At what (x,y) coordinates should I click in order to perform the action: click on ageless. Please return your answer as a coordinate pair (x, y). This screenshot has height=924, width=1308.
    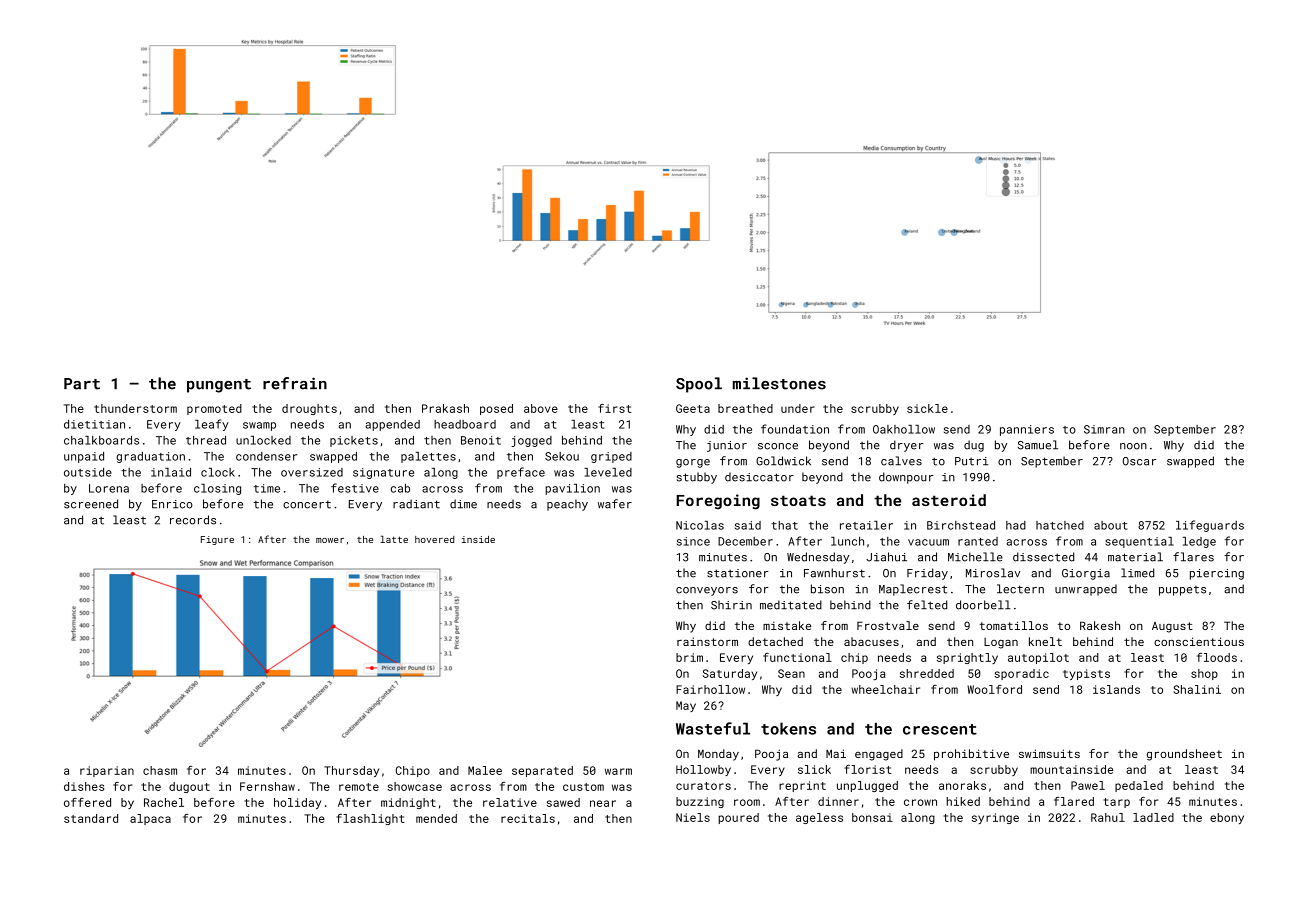
    Looking at the image, I should click on (819, 818).
